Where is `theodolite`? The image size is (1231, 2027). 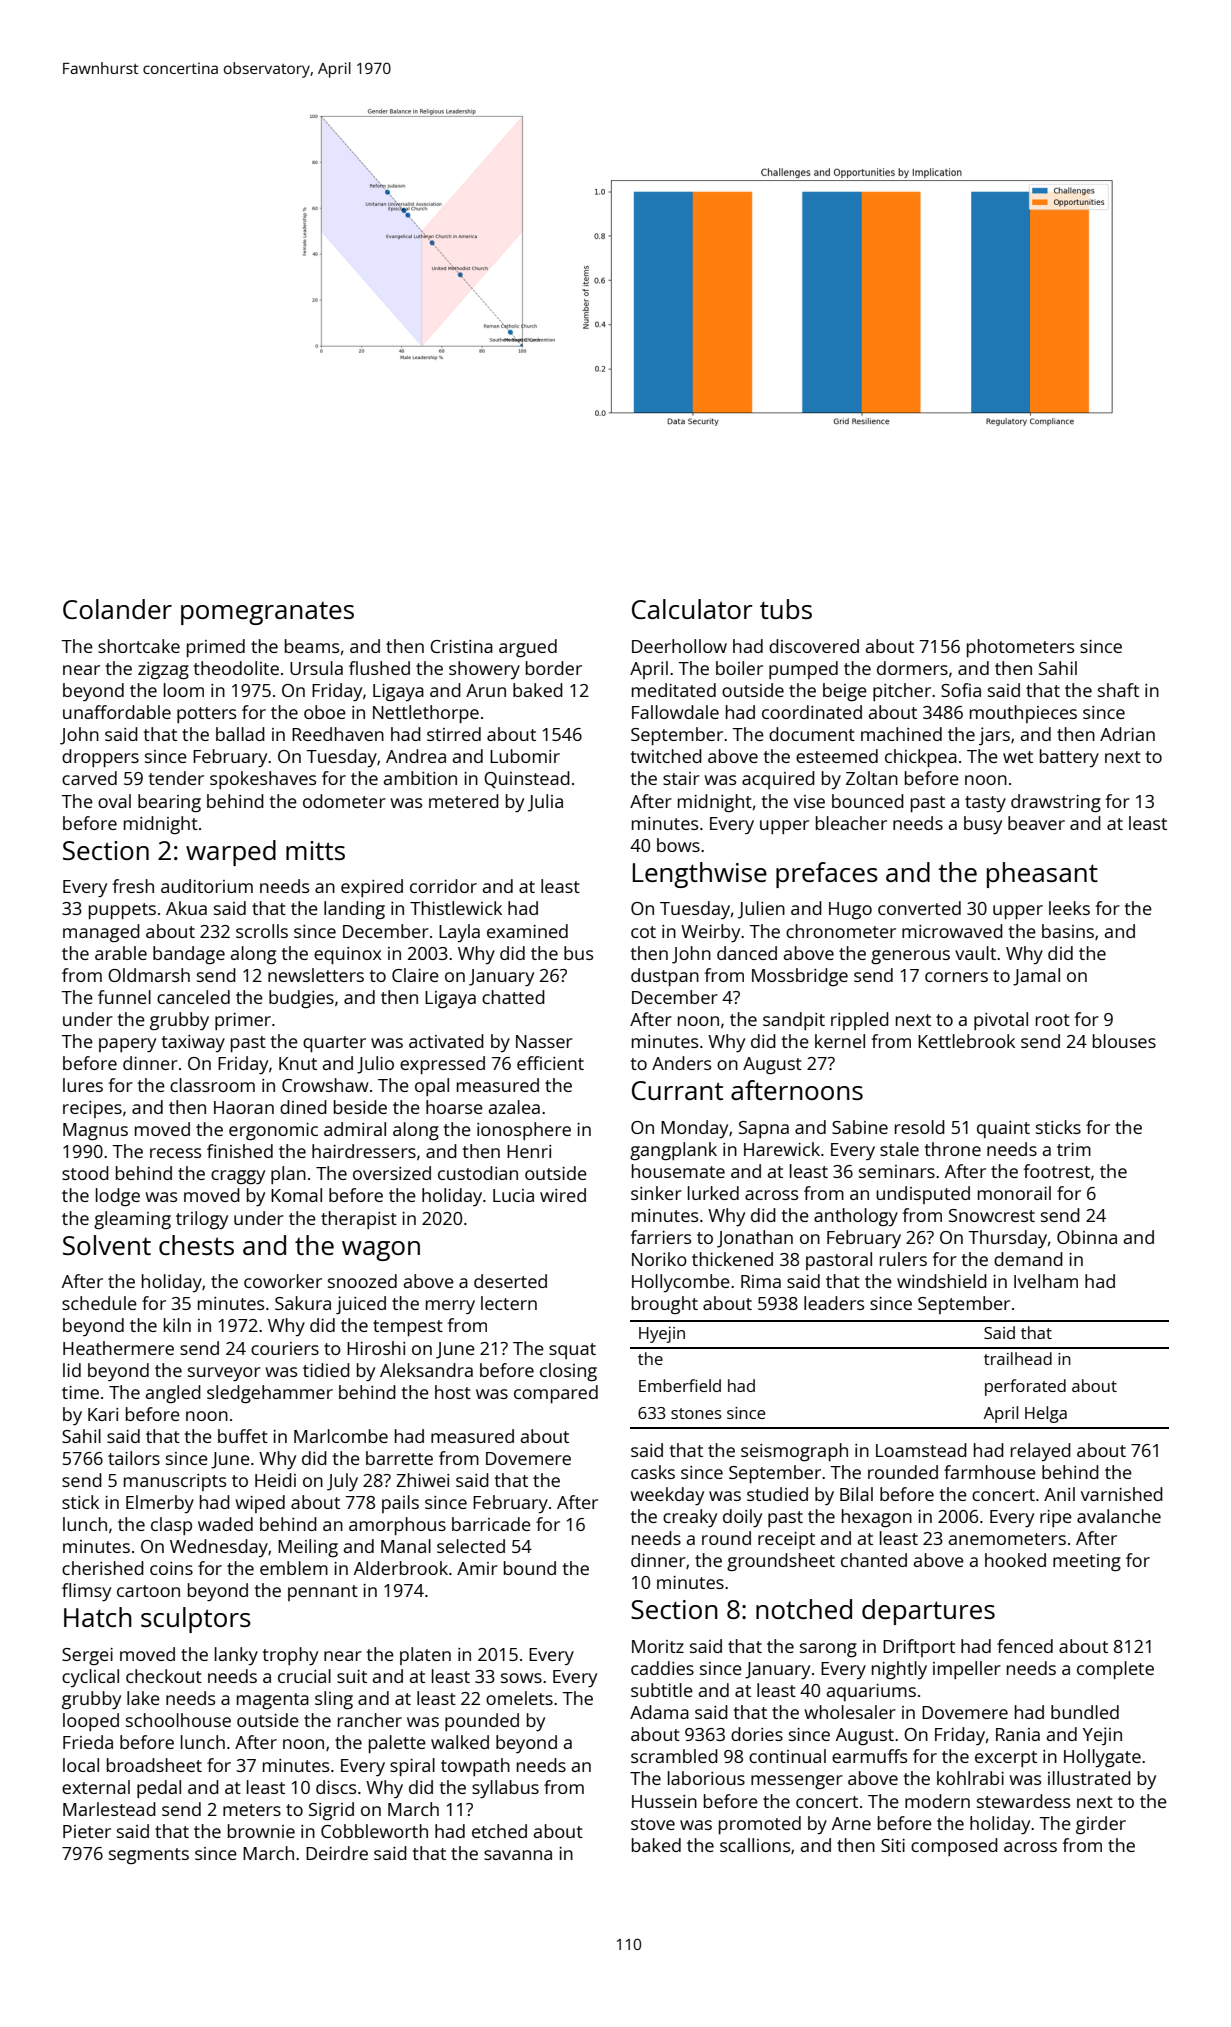 theodolite is located at coordinates (236, 668).
